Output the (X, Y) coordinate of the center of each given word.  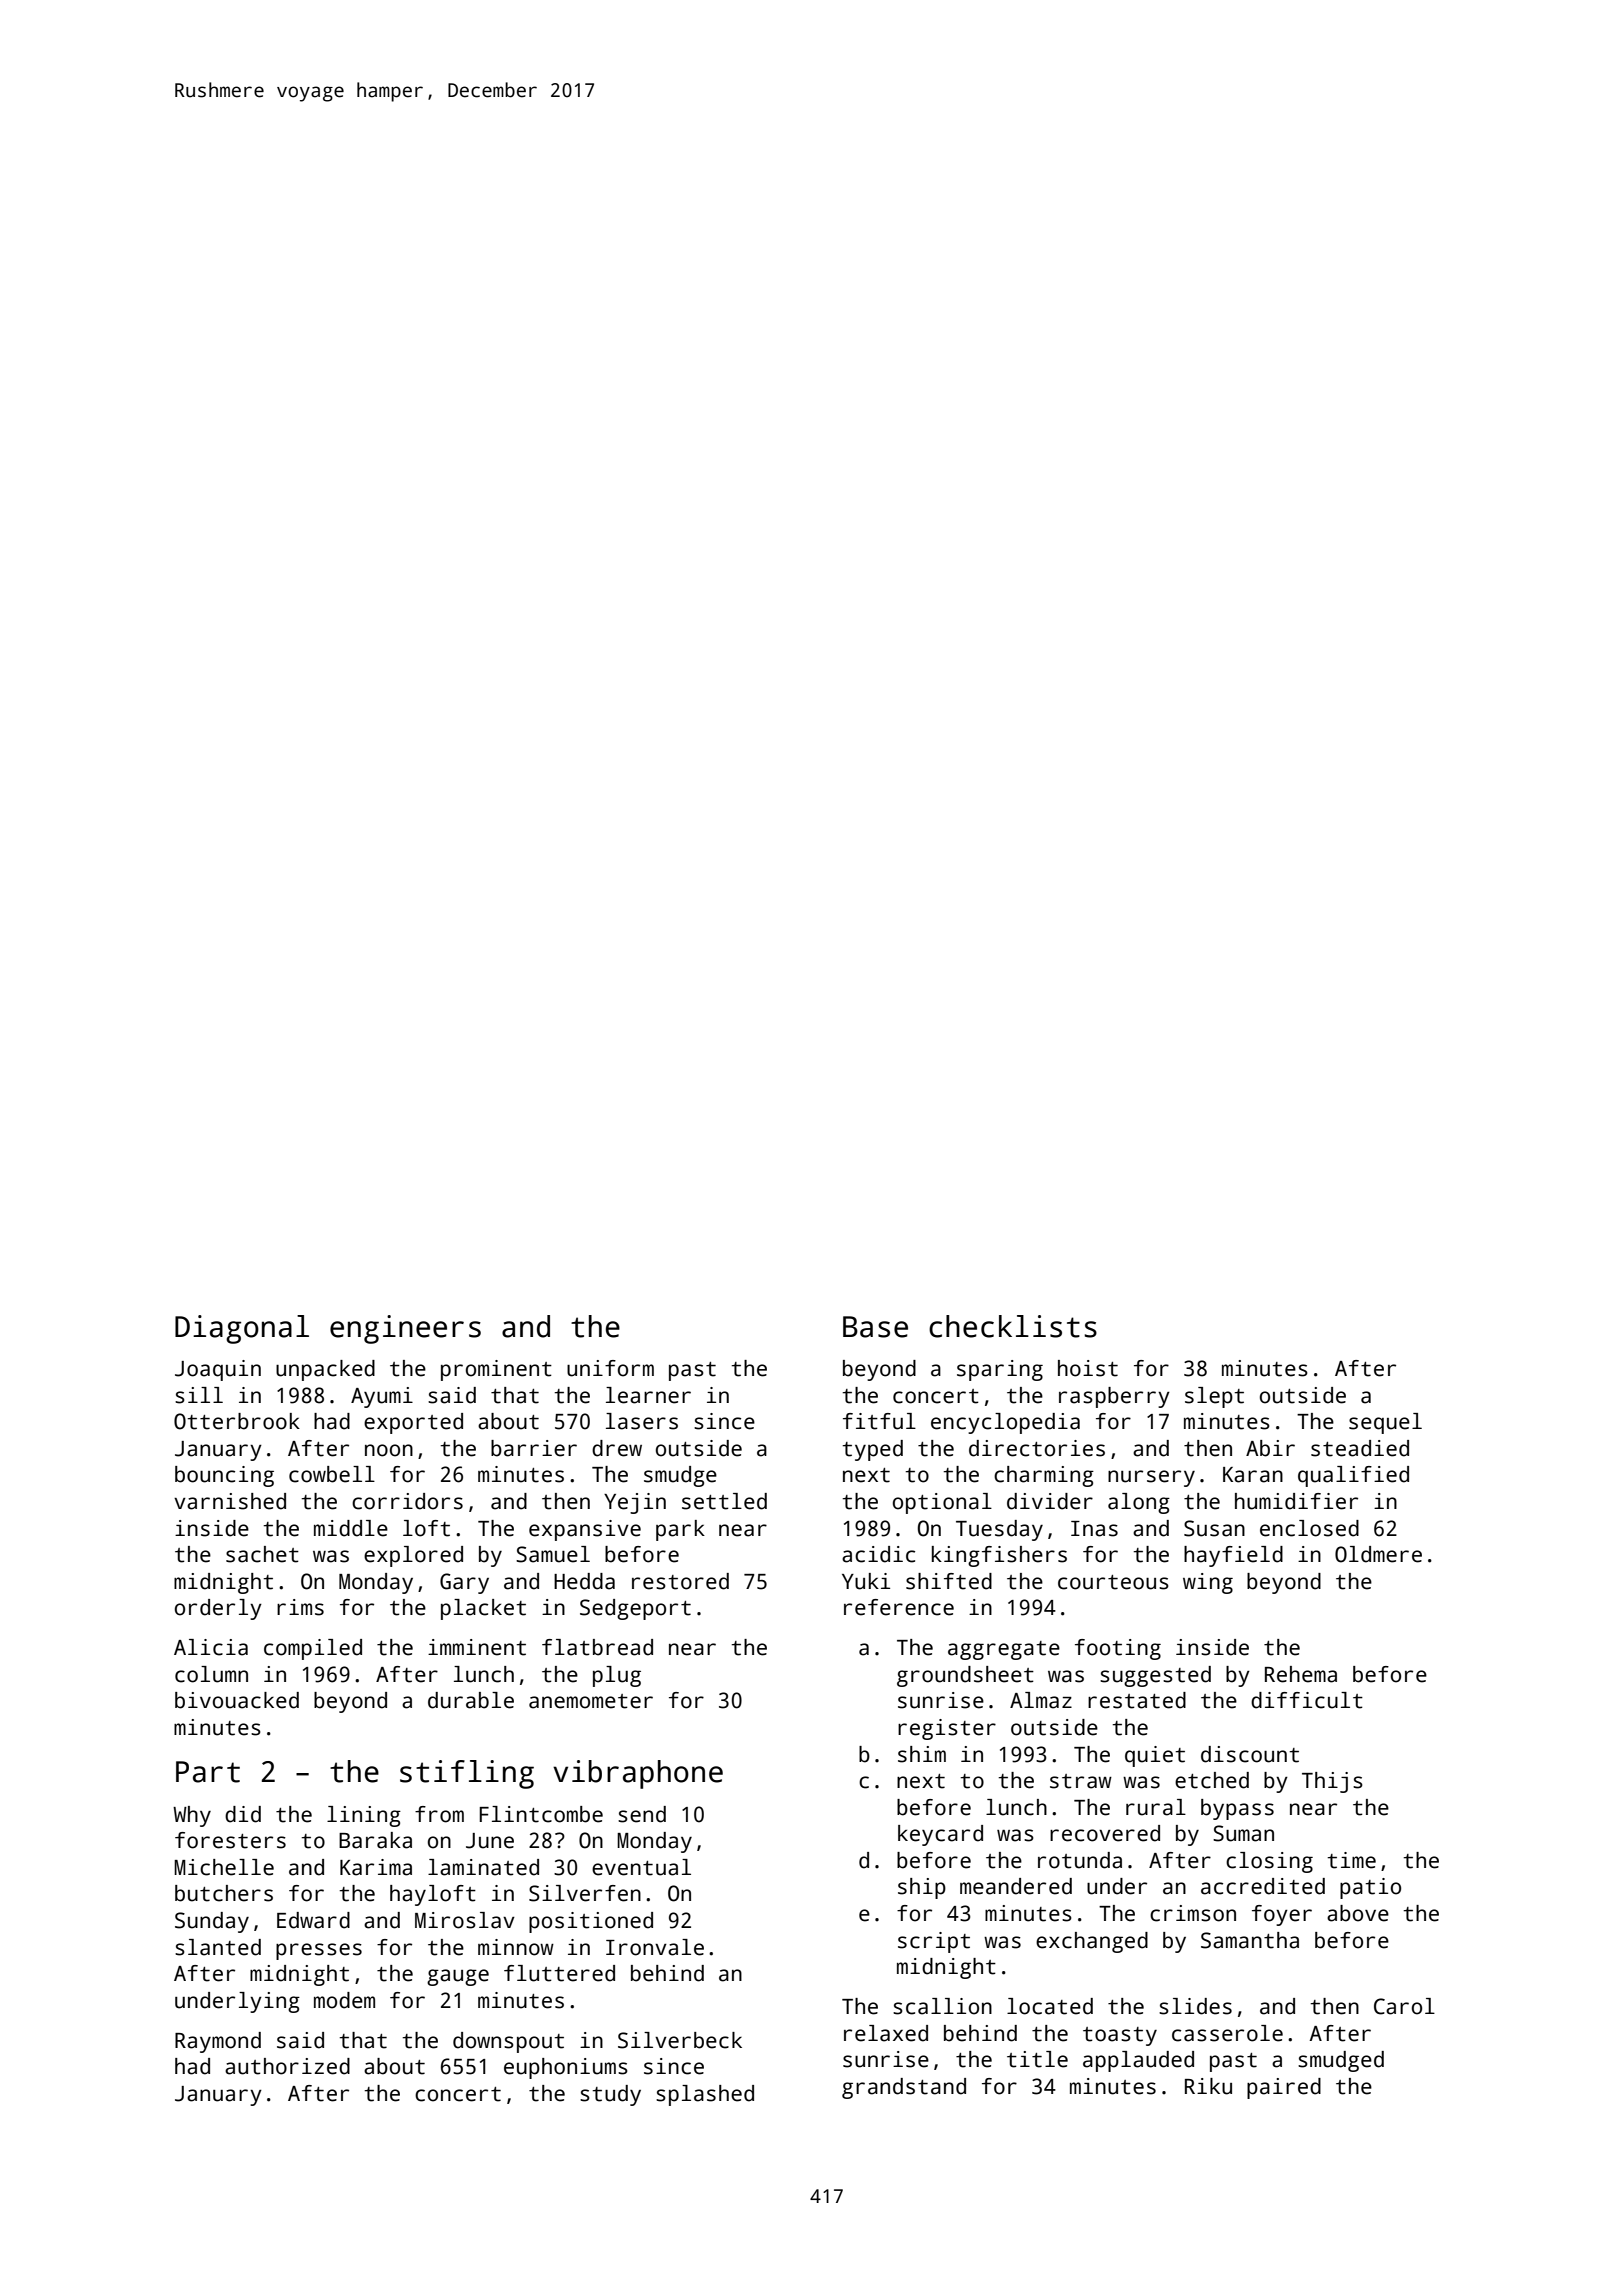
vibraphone (638, 1774)
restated (1137, 1700)
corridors (407, 1501)
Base (875, 1327)
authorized (287, 2066)
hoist (1088, 1368)
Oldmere (1378, 1554)
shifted (949, 1581)
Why (192, 1816)
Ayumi (382, 1397)
